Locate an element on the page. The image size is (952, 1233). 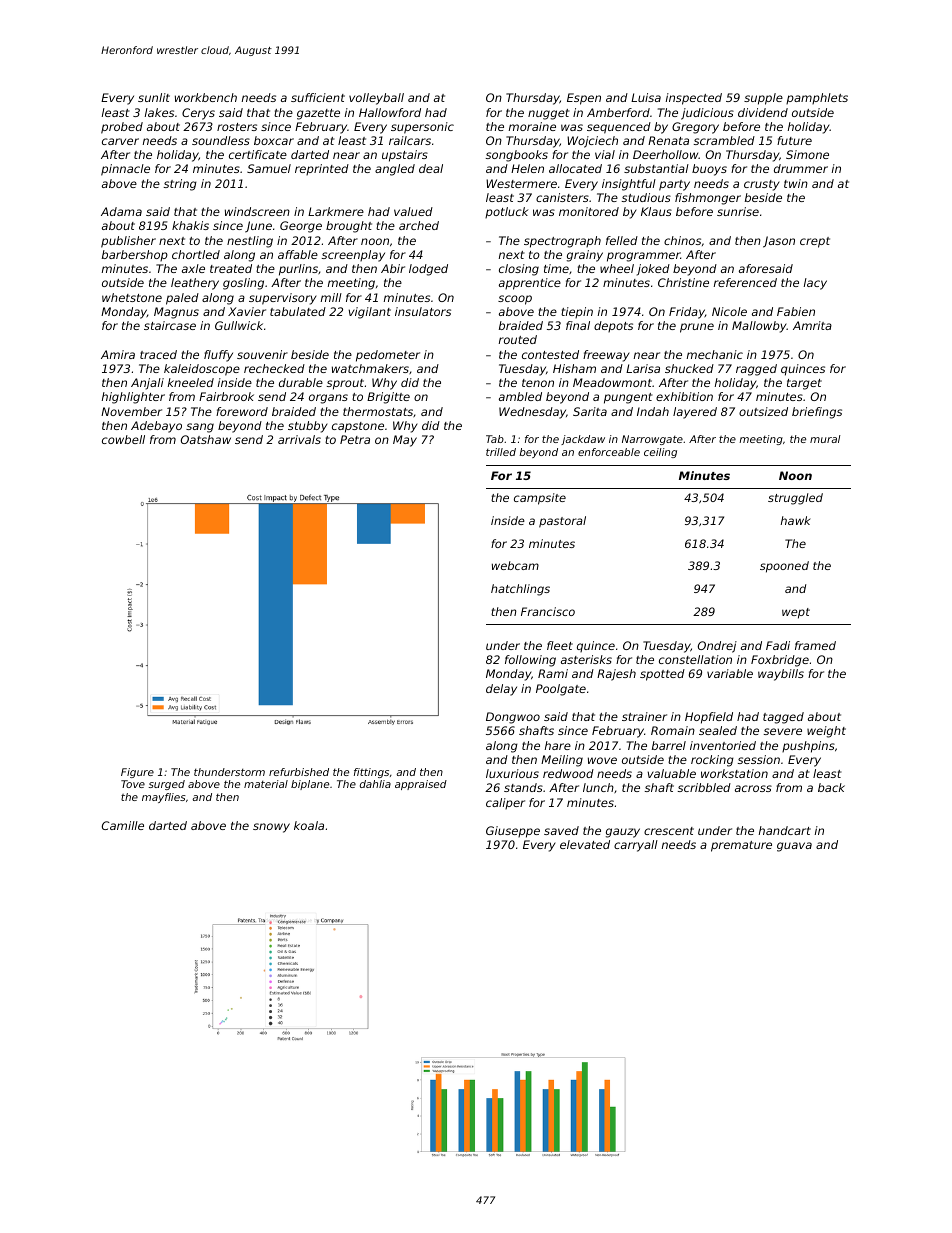
spotted is located at coordinates (662, 675).
